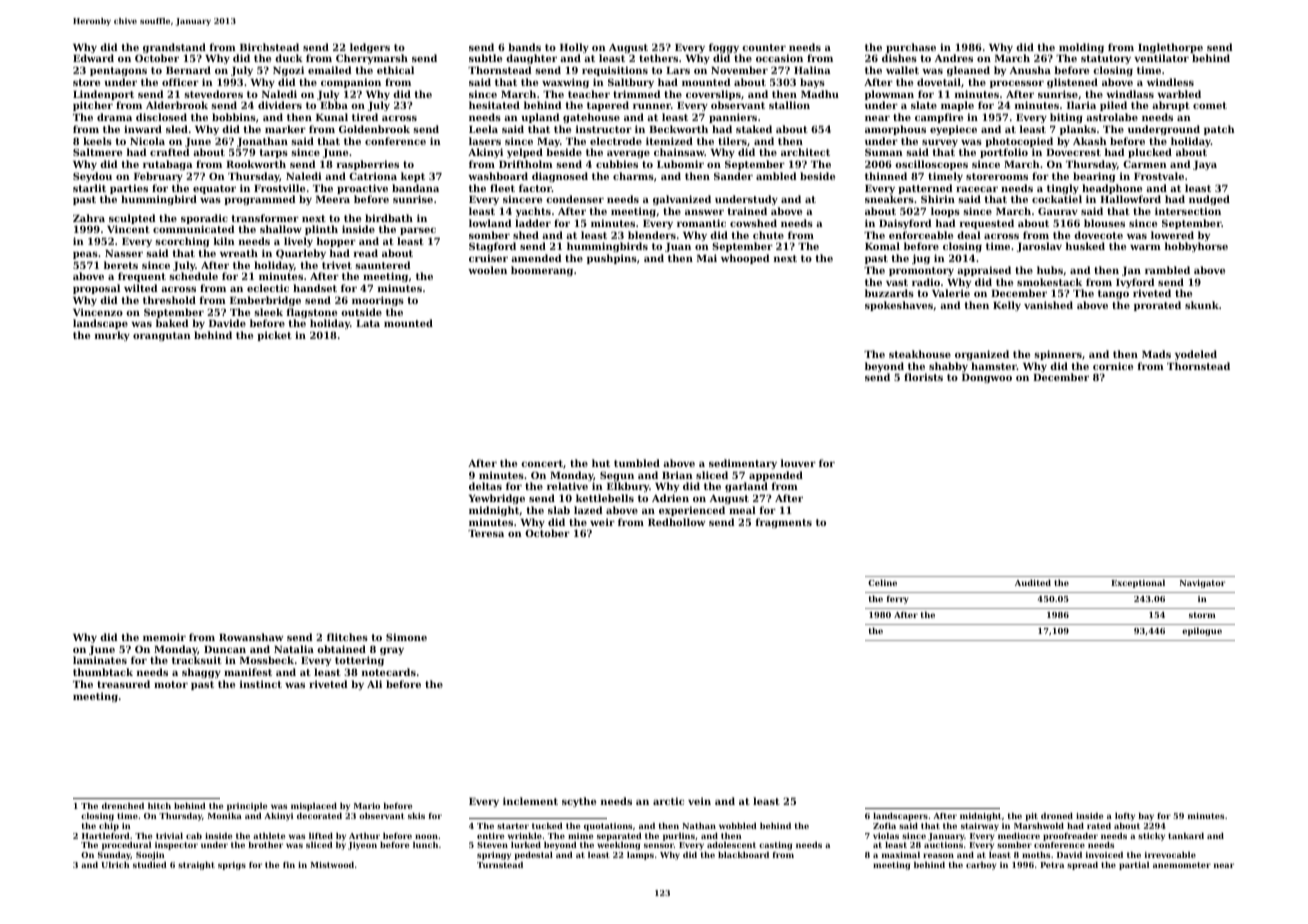 The height and width of the image is (924, 1308). Describe the element at coordinates (579, 802) in the image. I see `scythe` at that location.
